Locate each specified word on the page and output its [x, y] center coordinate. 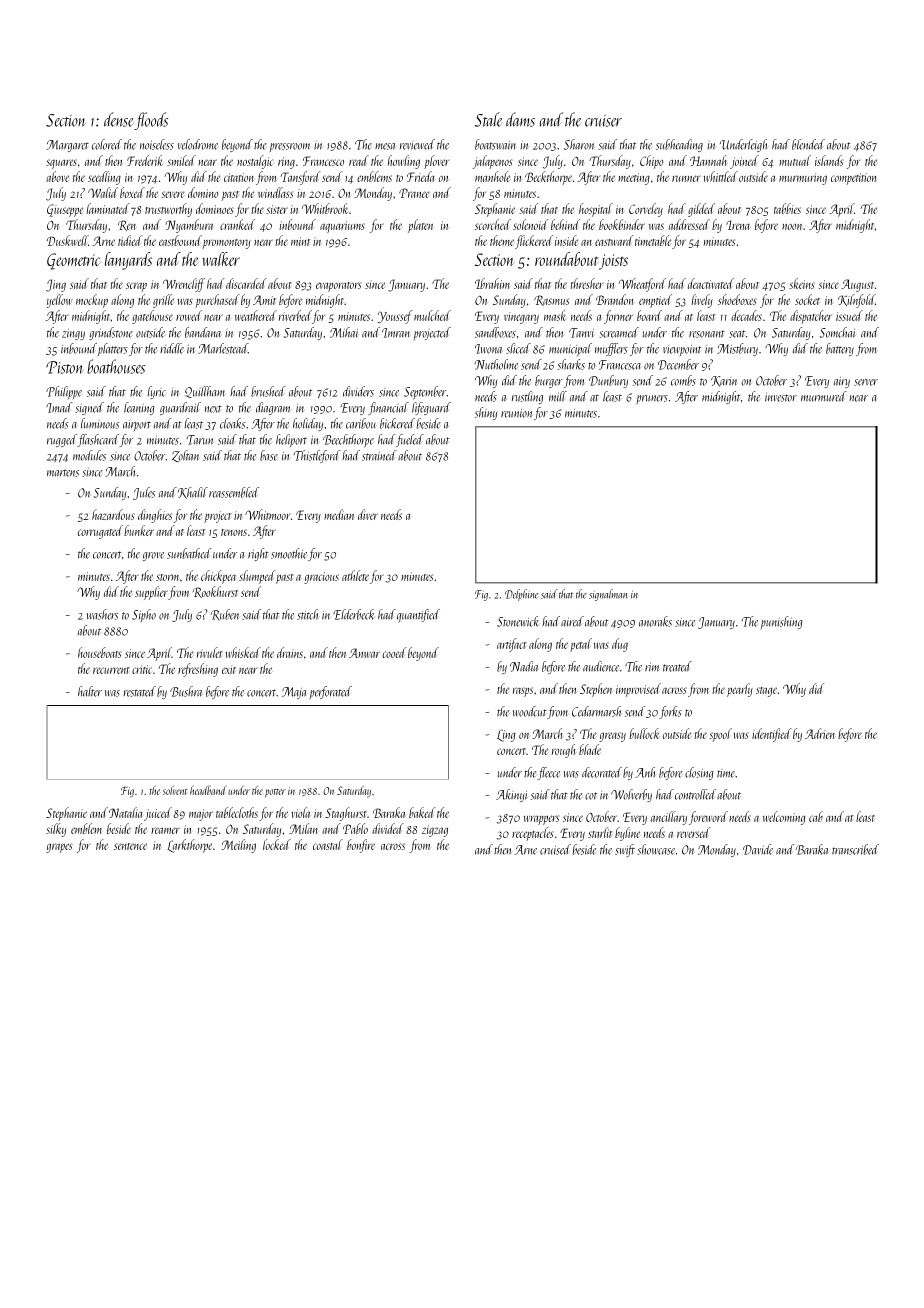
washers [102, 614]
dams [520, 119]
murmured [824, 396]
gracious [321, 578]
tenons [234, 532]
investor [781, 397]
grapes [59, 848]
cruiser [603, 121]
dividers [358, 391]
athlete [355, 575]
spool [720, 735]
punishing [781, 622]
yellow [60, 301]
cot [591, 796]
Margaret [67, 146]
